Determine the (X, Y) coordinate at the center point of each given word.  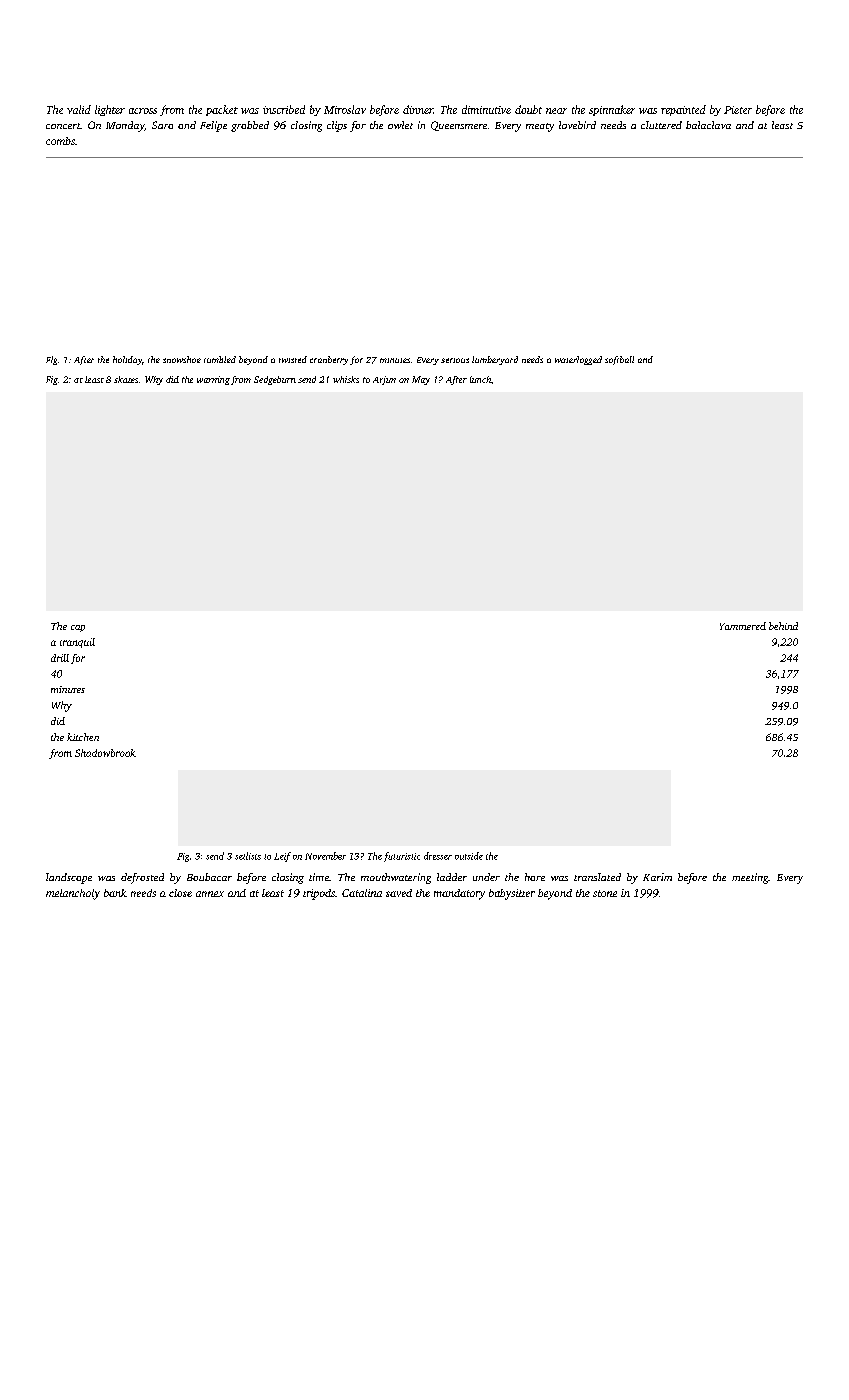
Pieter (738, 110)
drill (60, 658)
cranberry (329, 360)
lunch (480, 379)
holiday (127, 360)
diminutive (486, 109)
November (325, 856)
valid (79, 109)
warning (213, 380)
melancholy (73, 894)
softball (619, 360)
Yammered (743, 626)
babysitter (512, 894)
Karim (657, 877)
